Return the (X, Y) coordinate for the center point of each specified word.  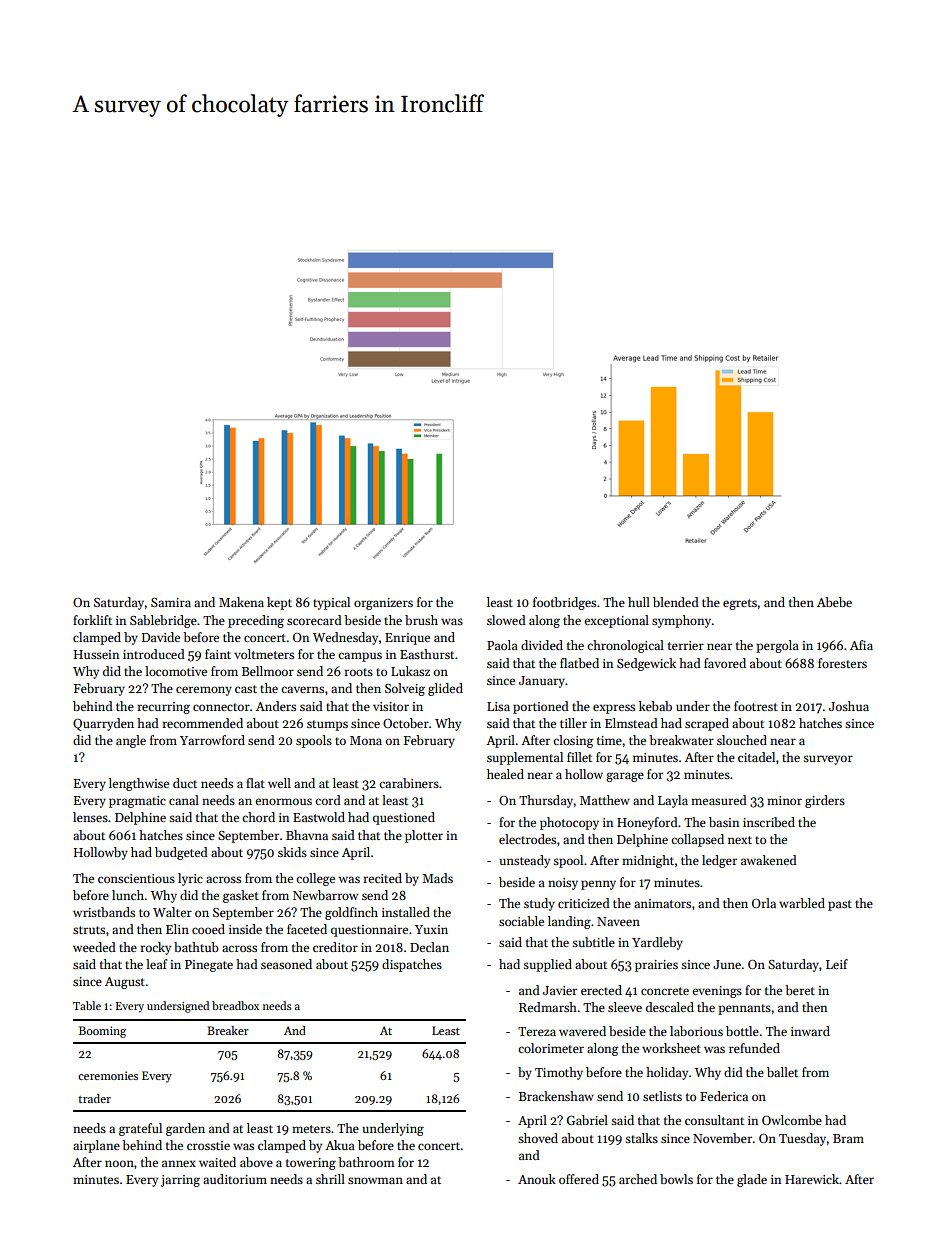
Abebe (834, 602)
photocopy (569, 823)
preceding (256, 621)
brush (421, 620)
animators (662, 903)
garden (185, 1129)
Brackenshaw (556, 1096)
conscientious (136, 878)
